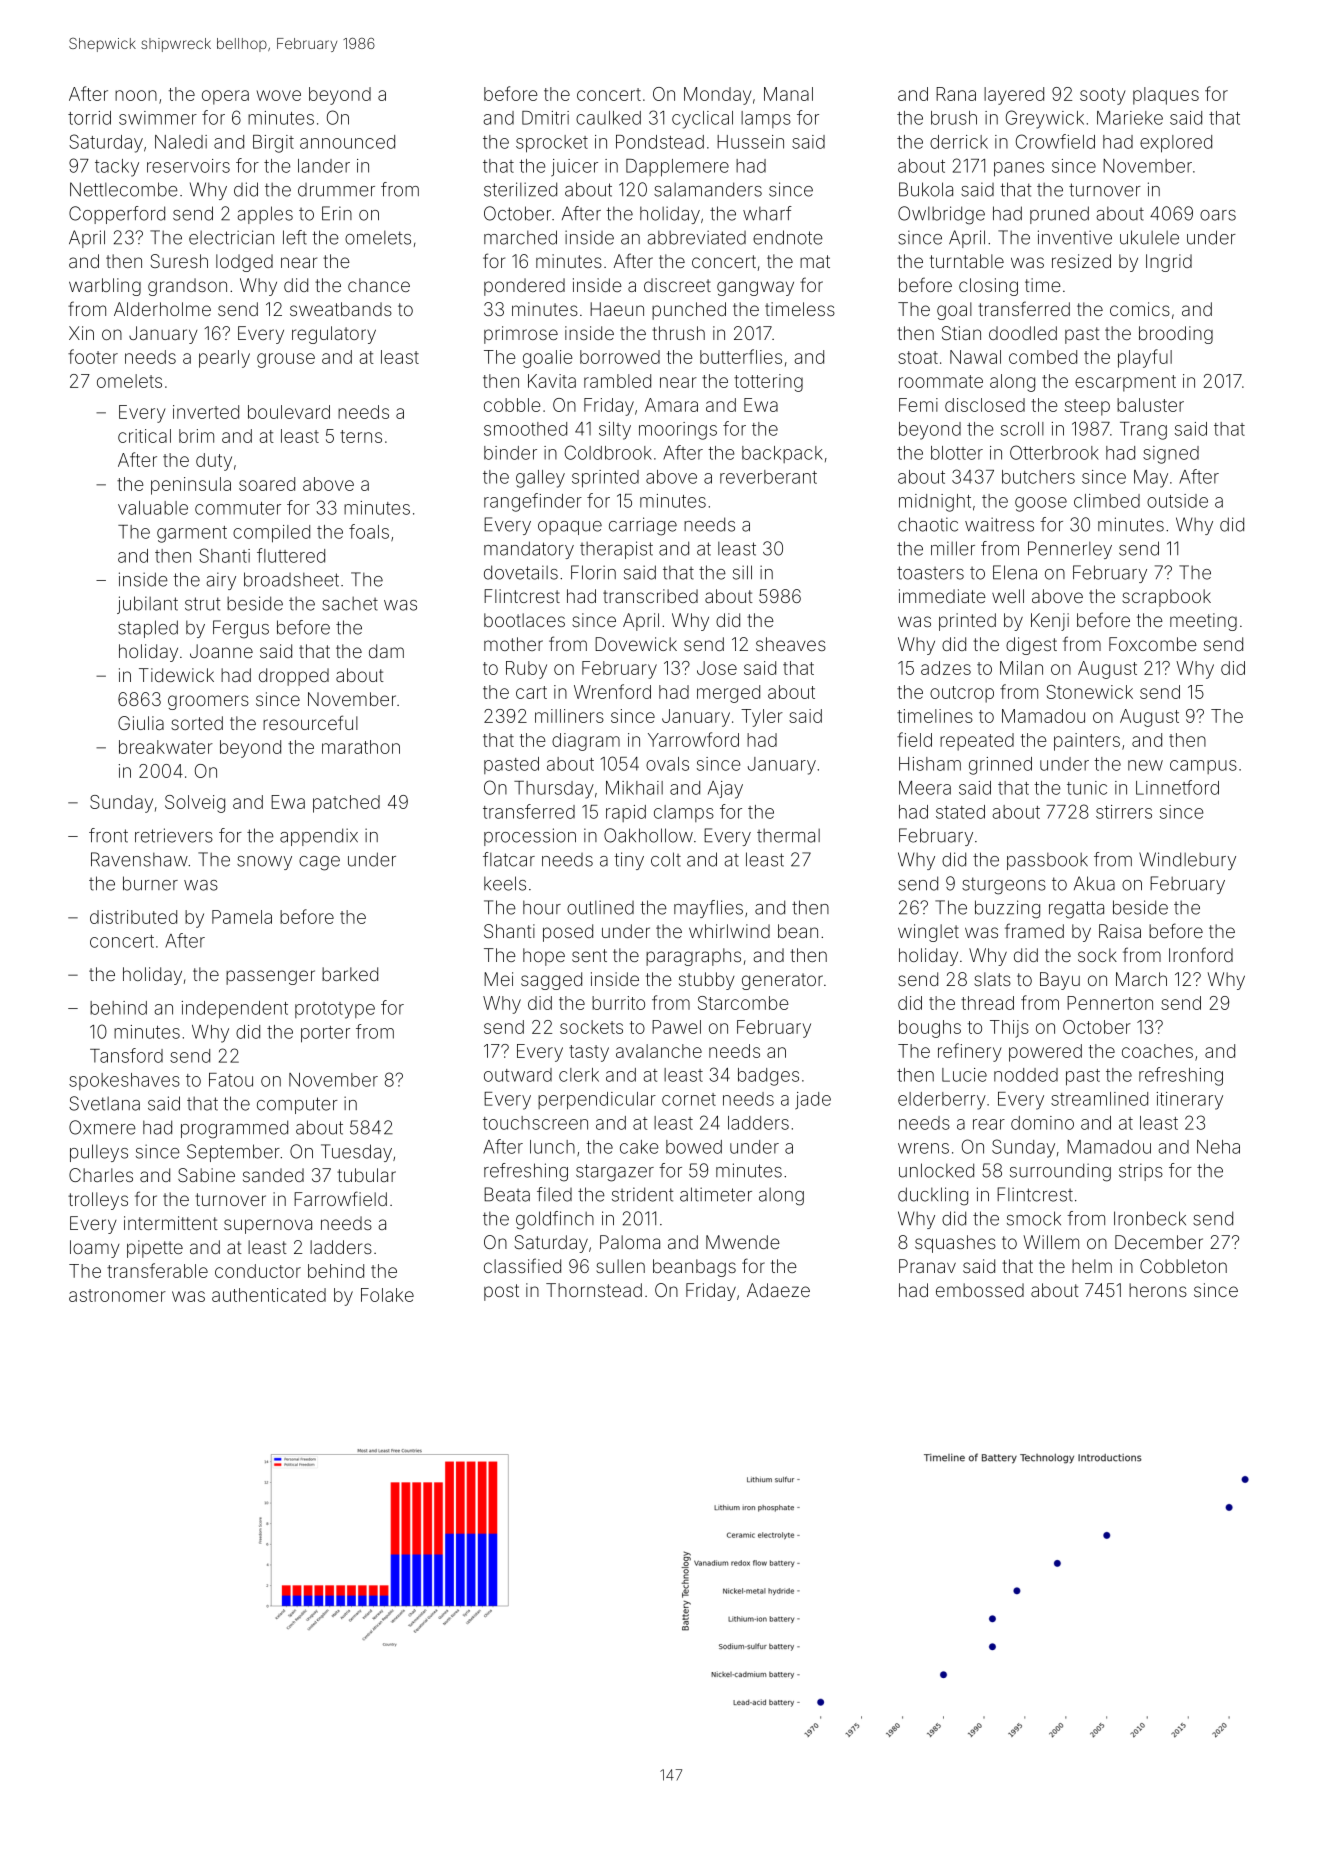  What do you see at coordinates (155, 1249) in the image?
I see `pipette` at bounding box center [155, 1249].
